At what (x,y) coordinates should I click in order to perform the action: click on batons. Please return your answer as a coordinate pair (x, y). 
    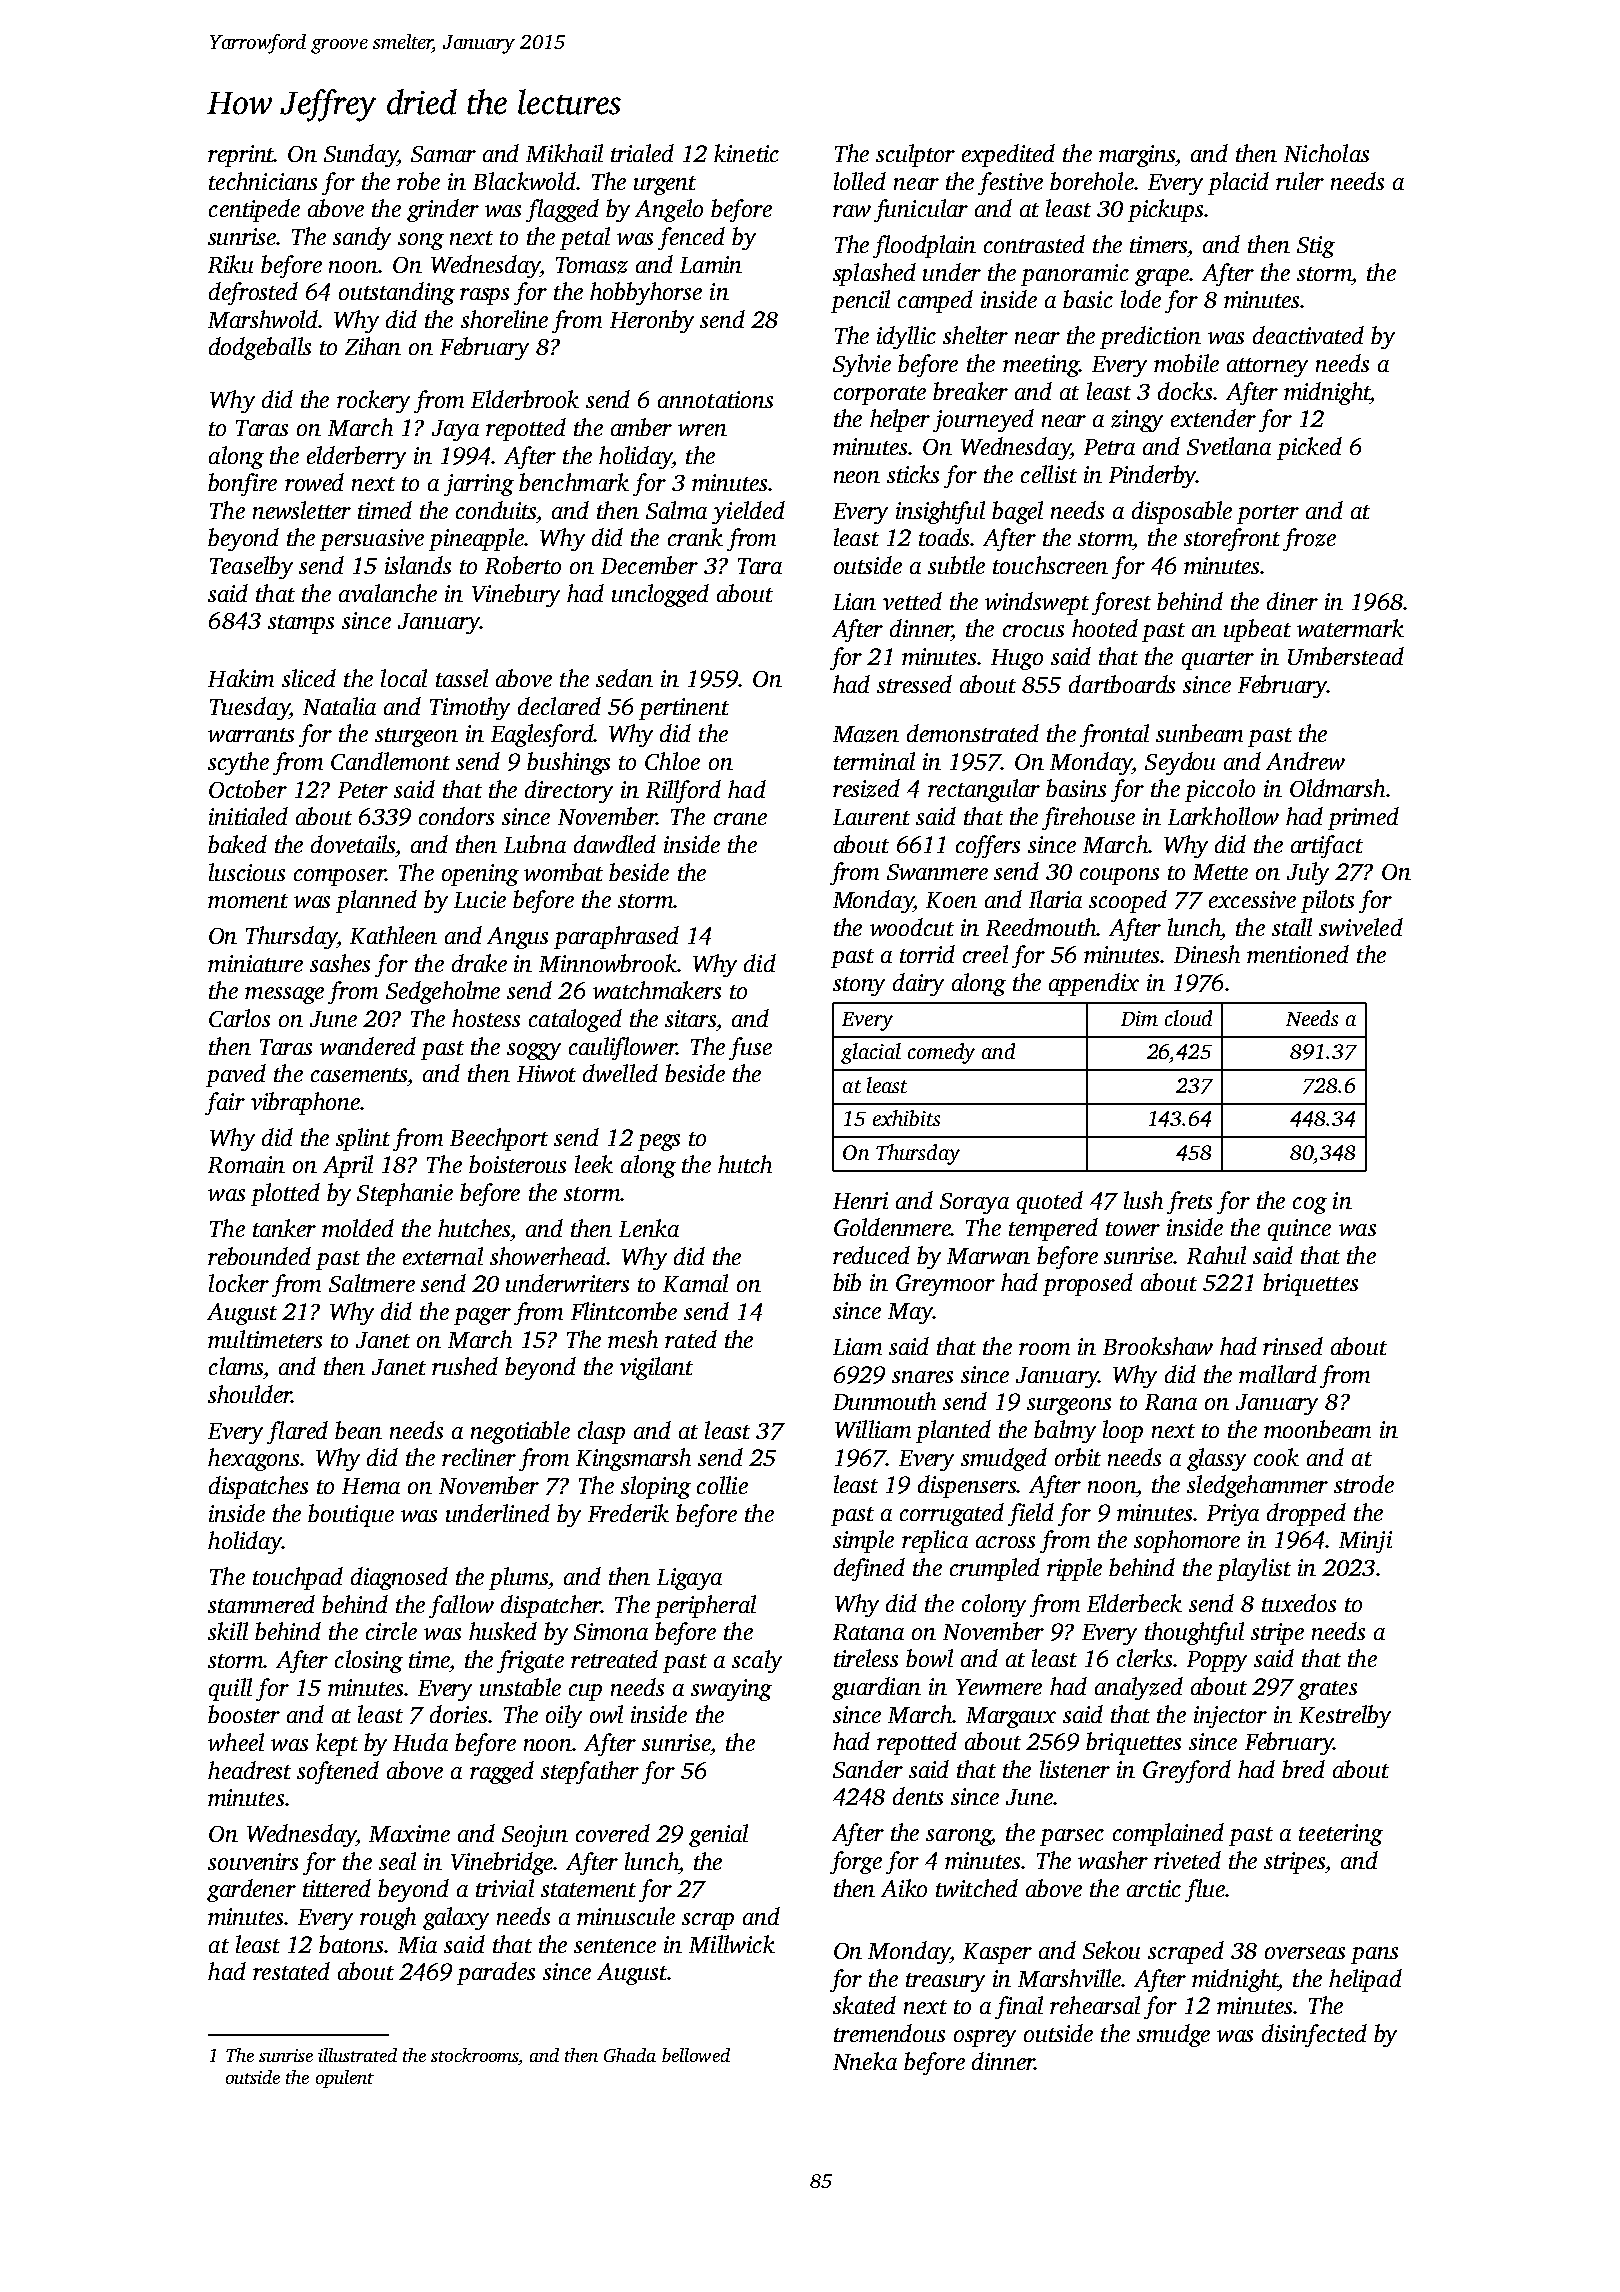
    Looking at the image, I should click on (352, 1944).
